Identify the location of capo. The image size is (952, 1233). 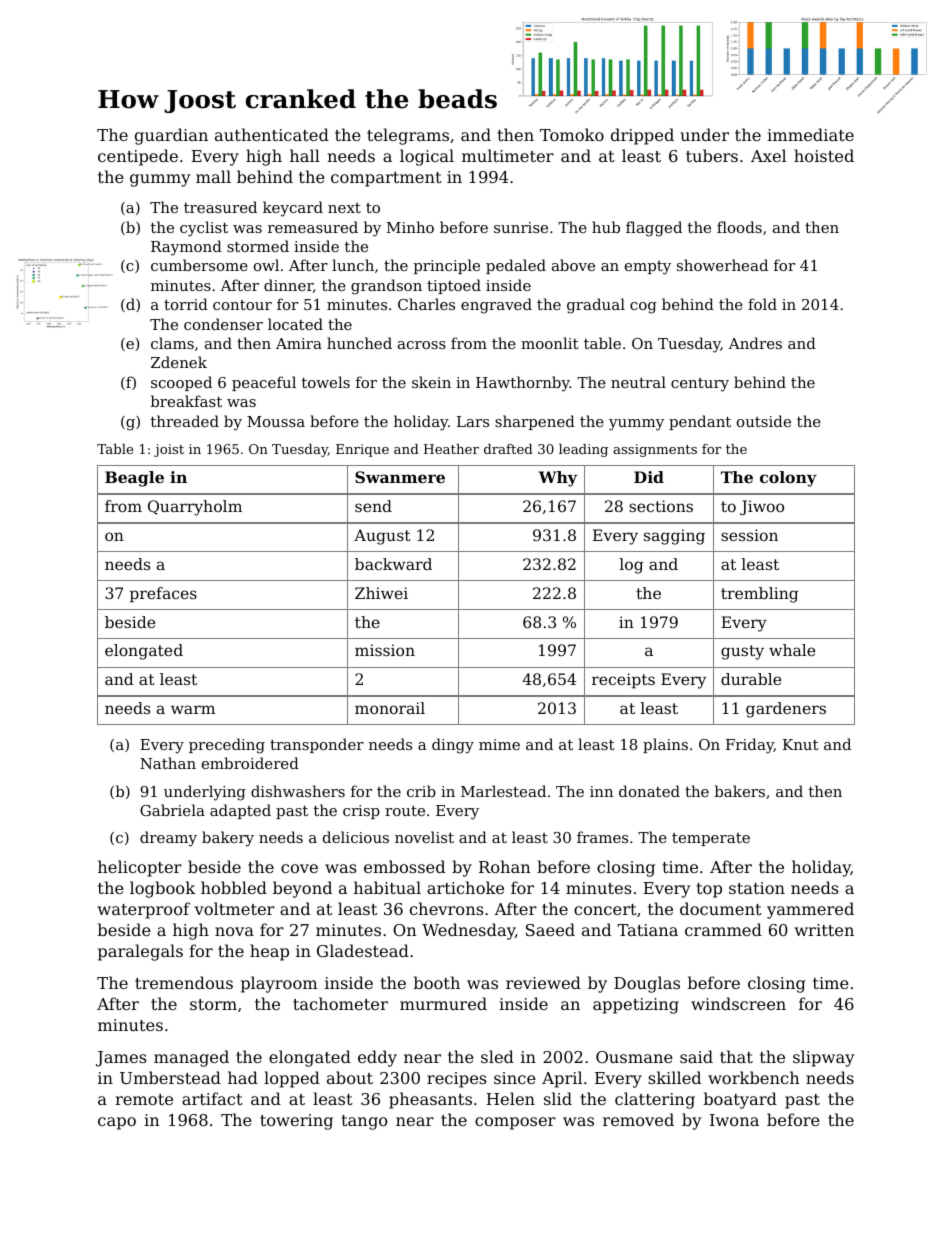
(117, 1123).
